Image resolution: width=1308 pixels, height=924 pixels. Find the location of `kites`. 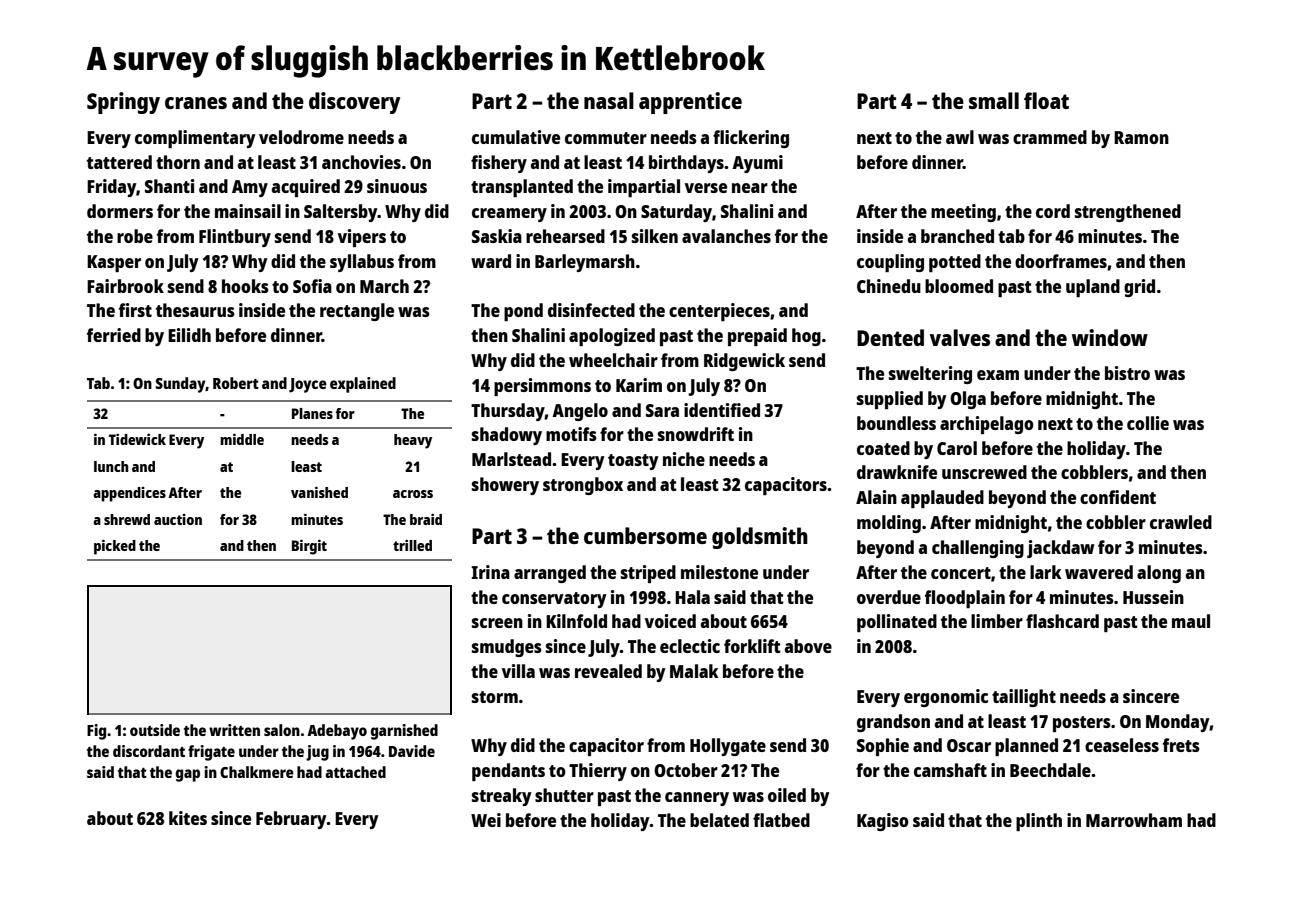

kites is located at coordinates (188, 818).
